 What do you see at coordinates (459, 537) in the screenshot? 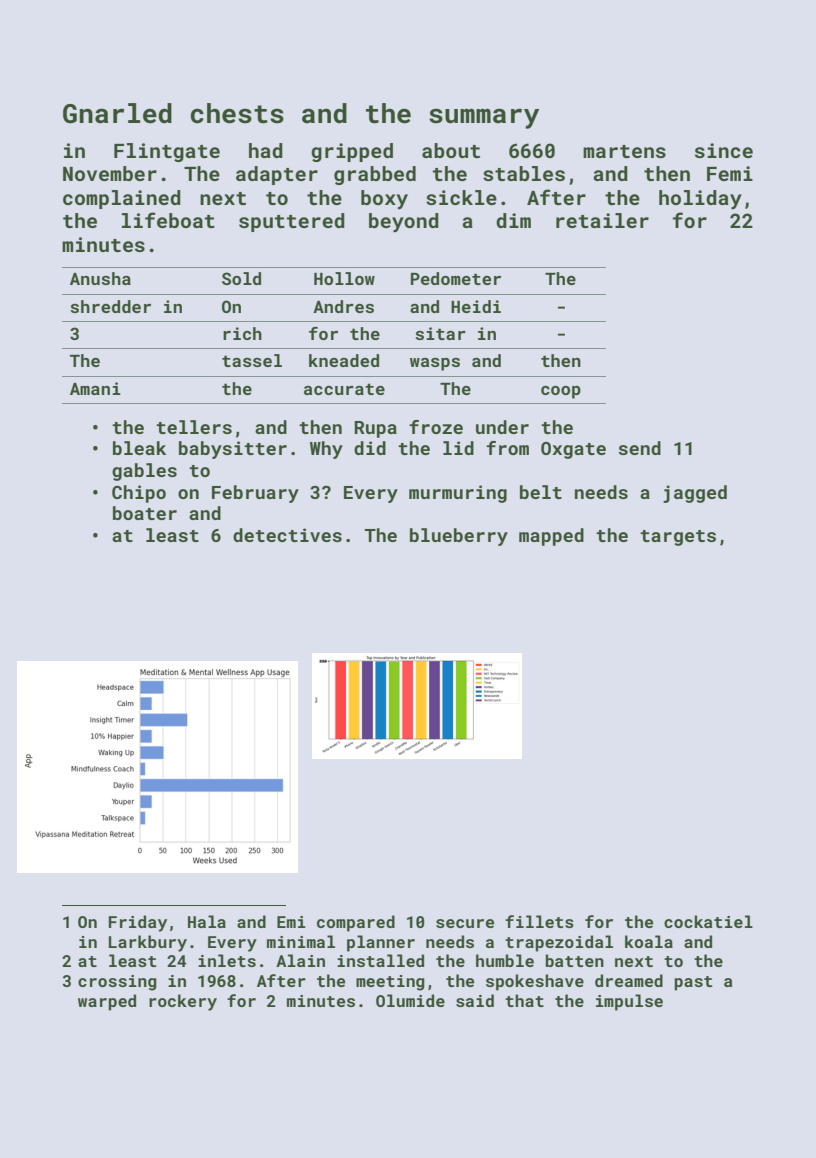
I see `blueberry` at bounding box center [459, 537].
